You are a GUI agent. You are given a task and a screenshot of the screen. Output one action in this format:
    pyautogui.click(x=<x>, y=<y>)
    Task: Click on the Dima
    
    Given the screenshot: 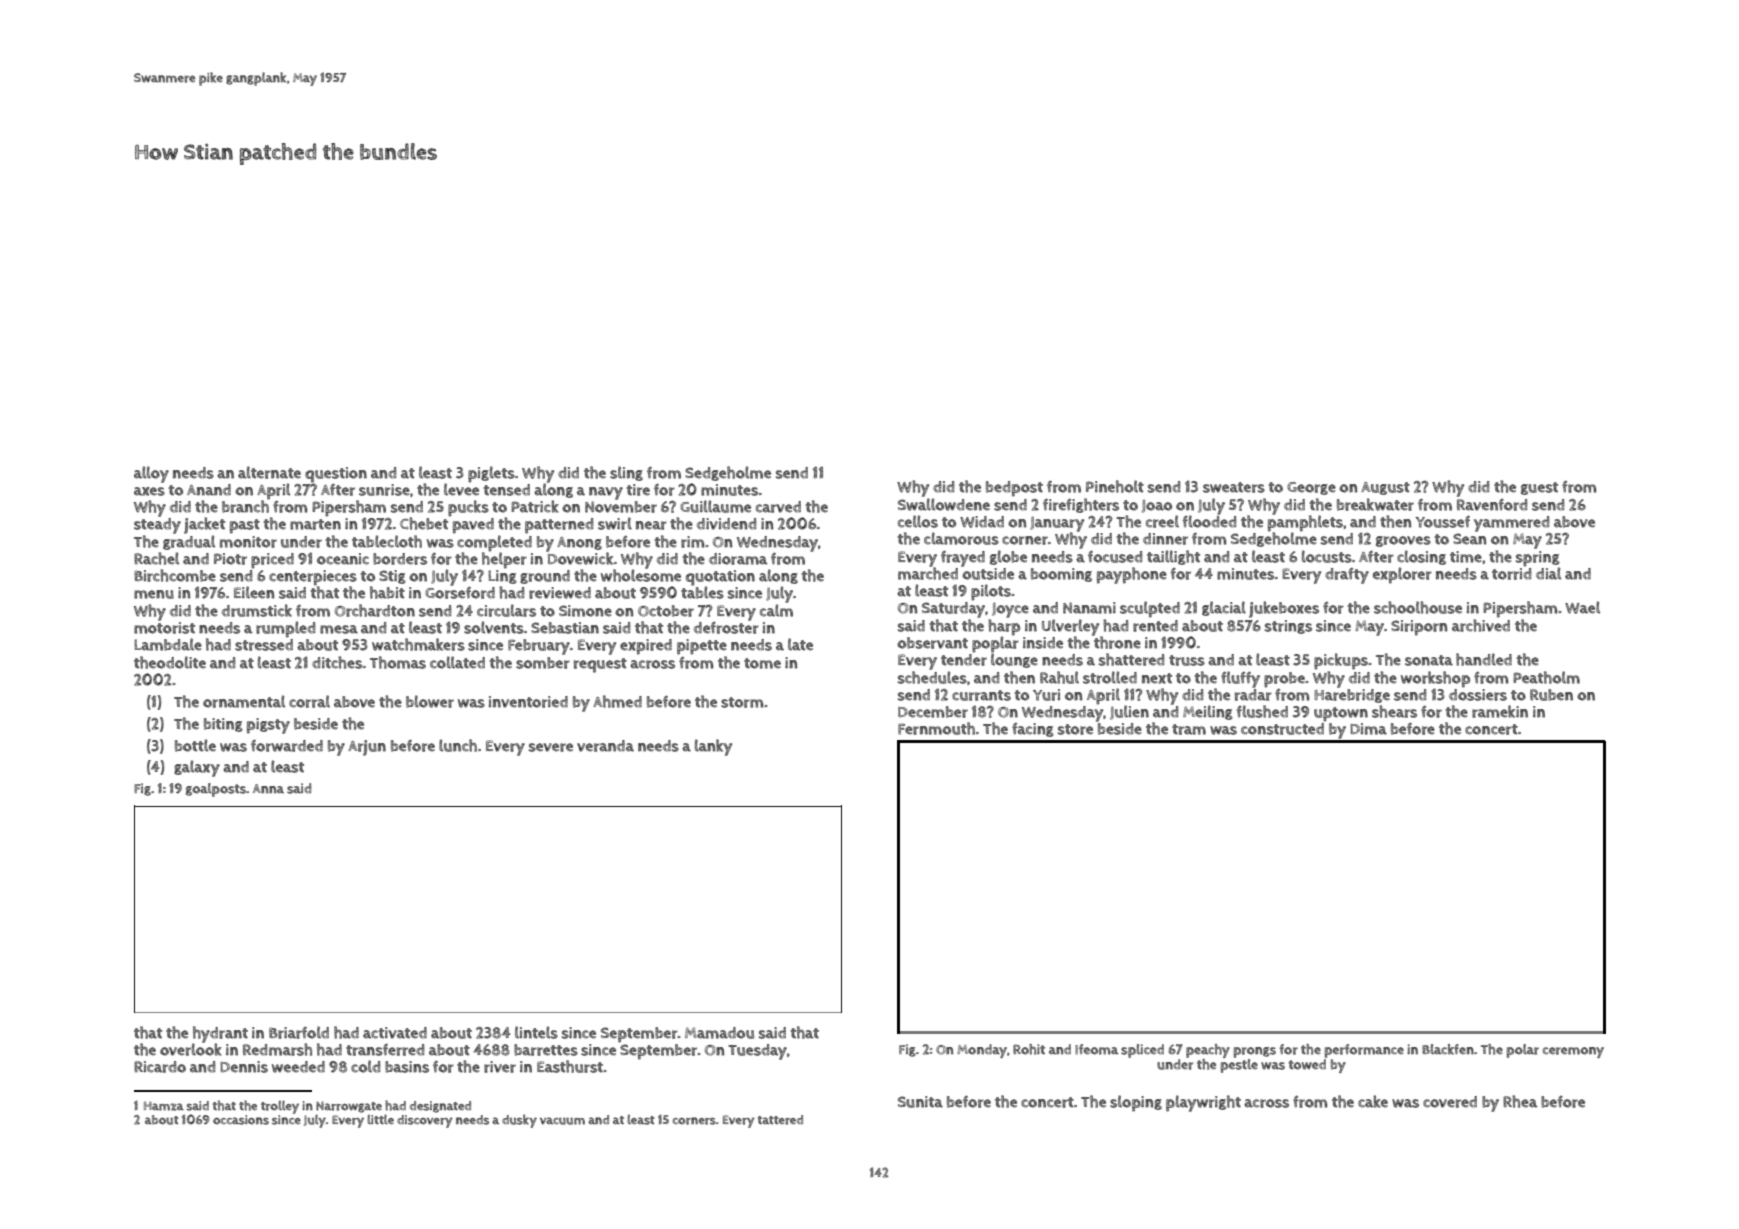 What is the action you would take?
    pyautogui.click(x=1368, y=729)
